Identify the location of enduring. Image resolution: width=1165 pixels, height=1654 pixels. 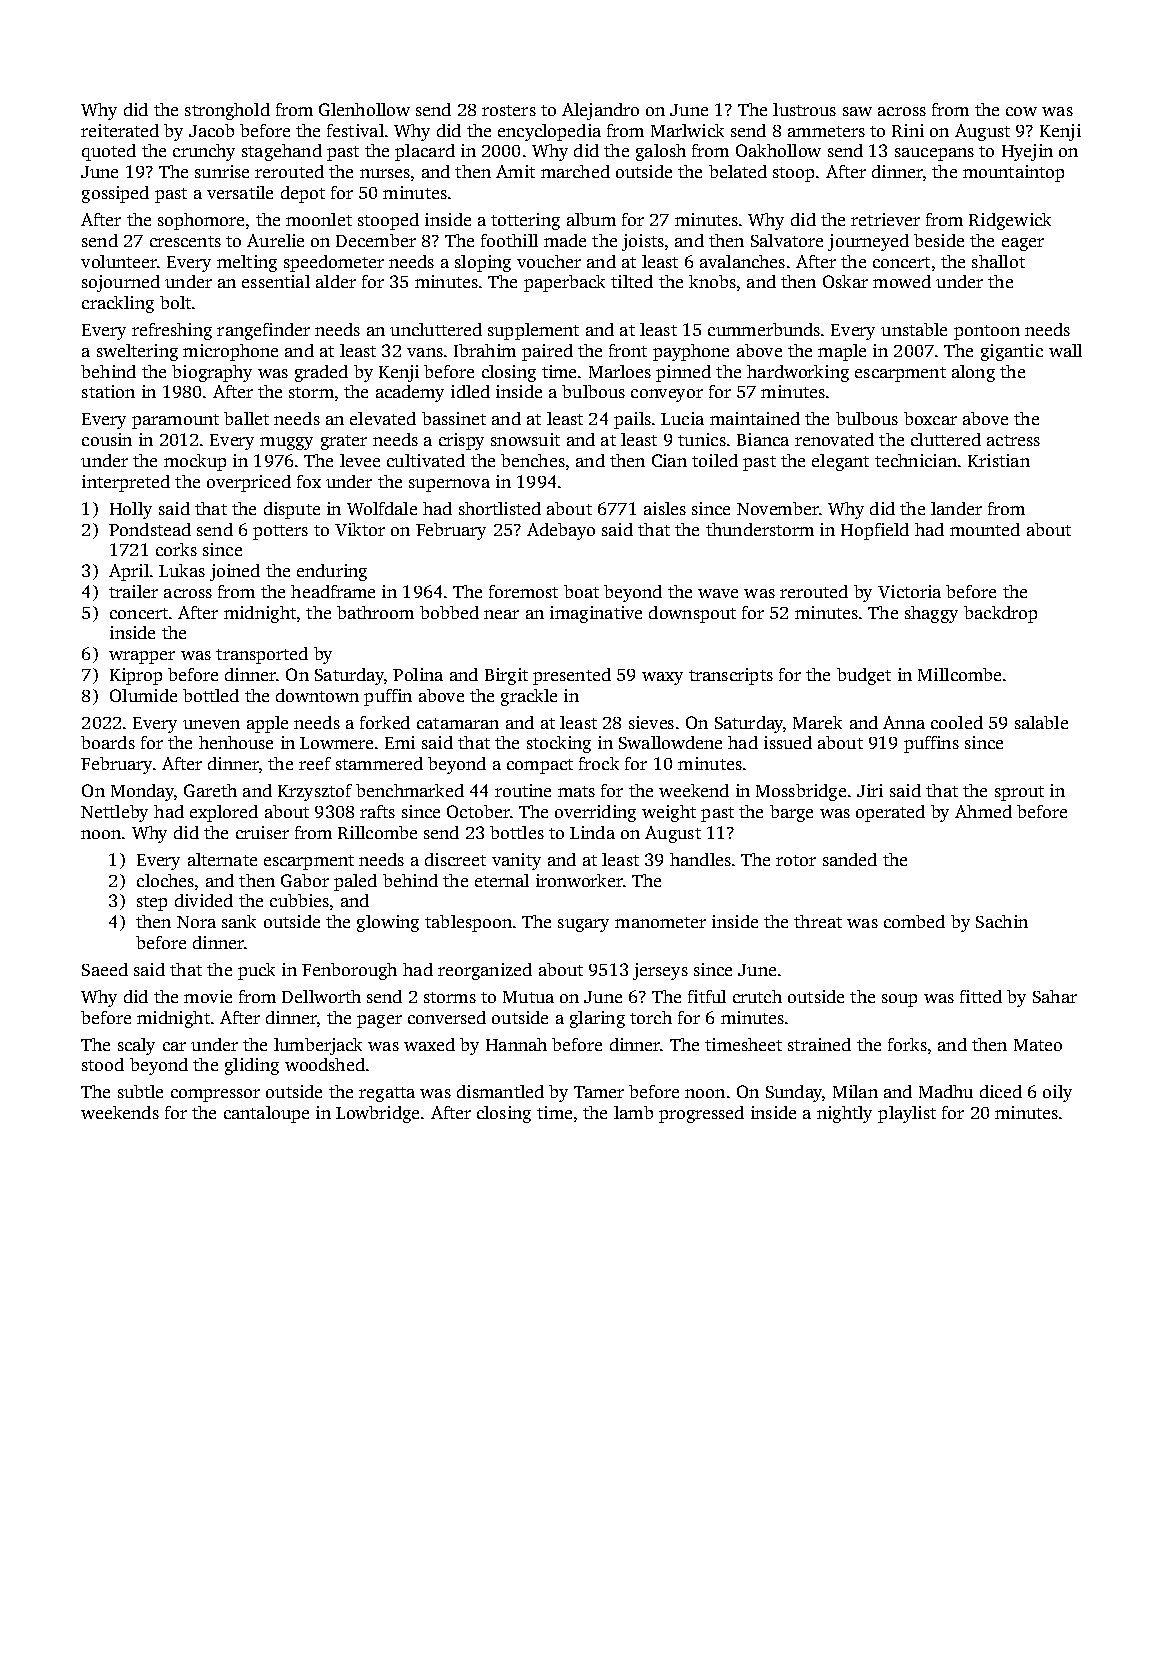
(332, 572).
